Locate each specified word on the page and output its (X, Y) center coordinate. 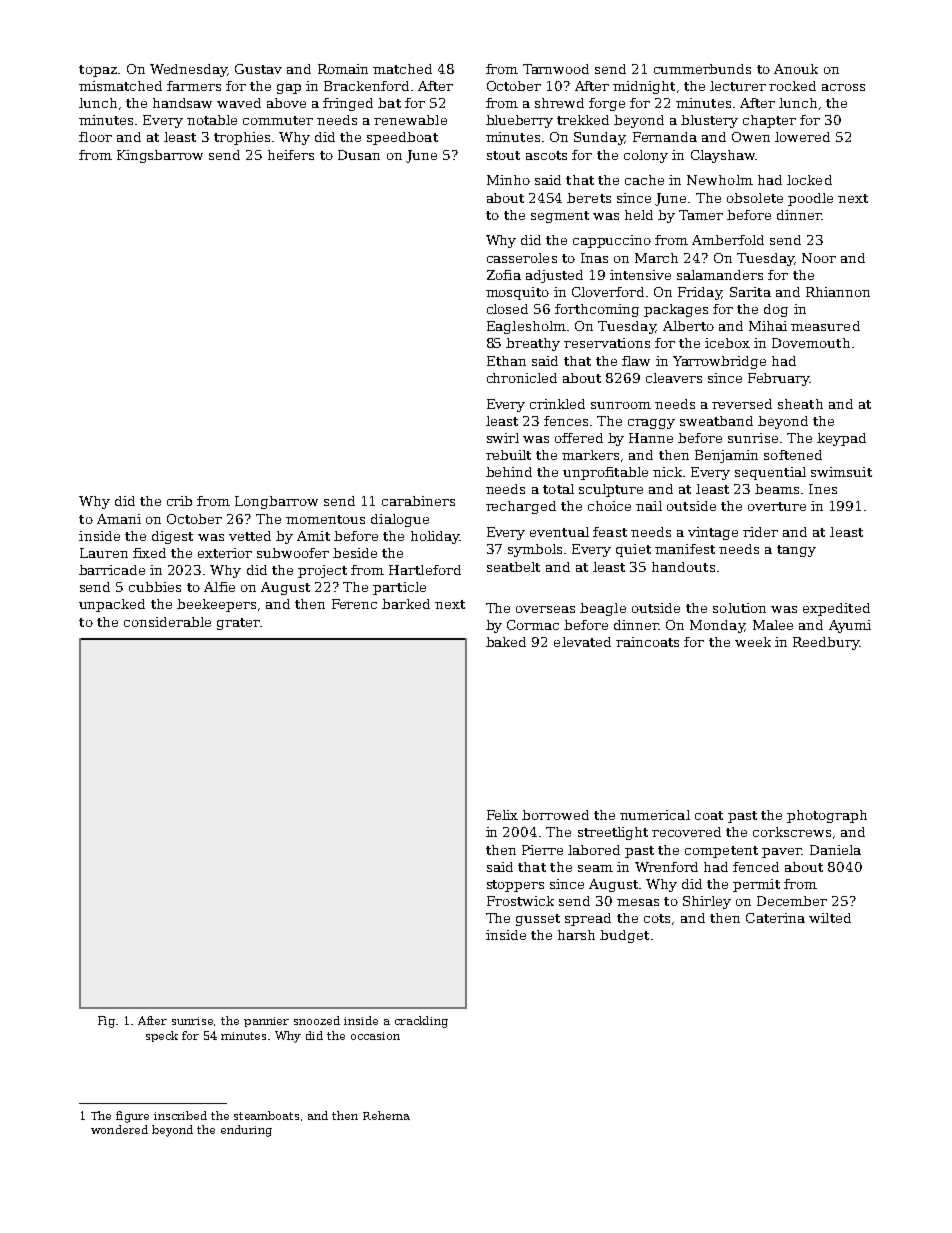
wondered (119, 1129)
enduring (246, 1131)
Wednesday (188, 70)
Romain (343, 69)
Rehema (386, 1115)
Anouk (796, 69)
